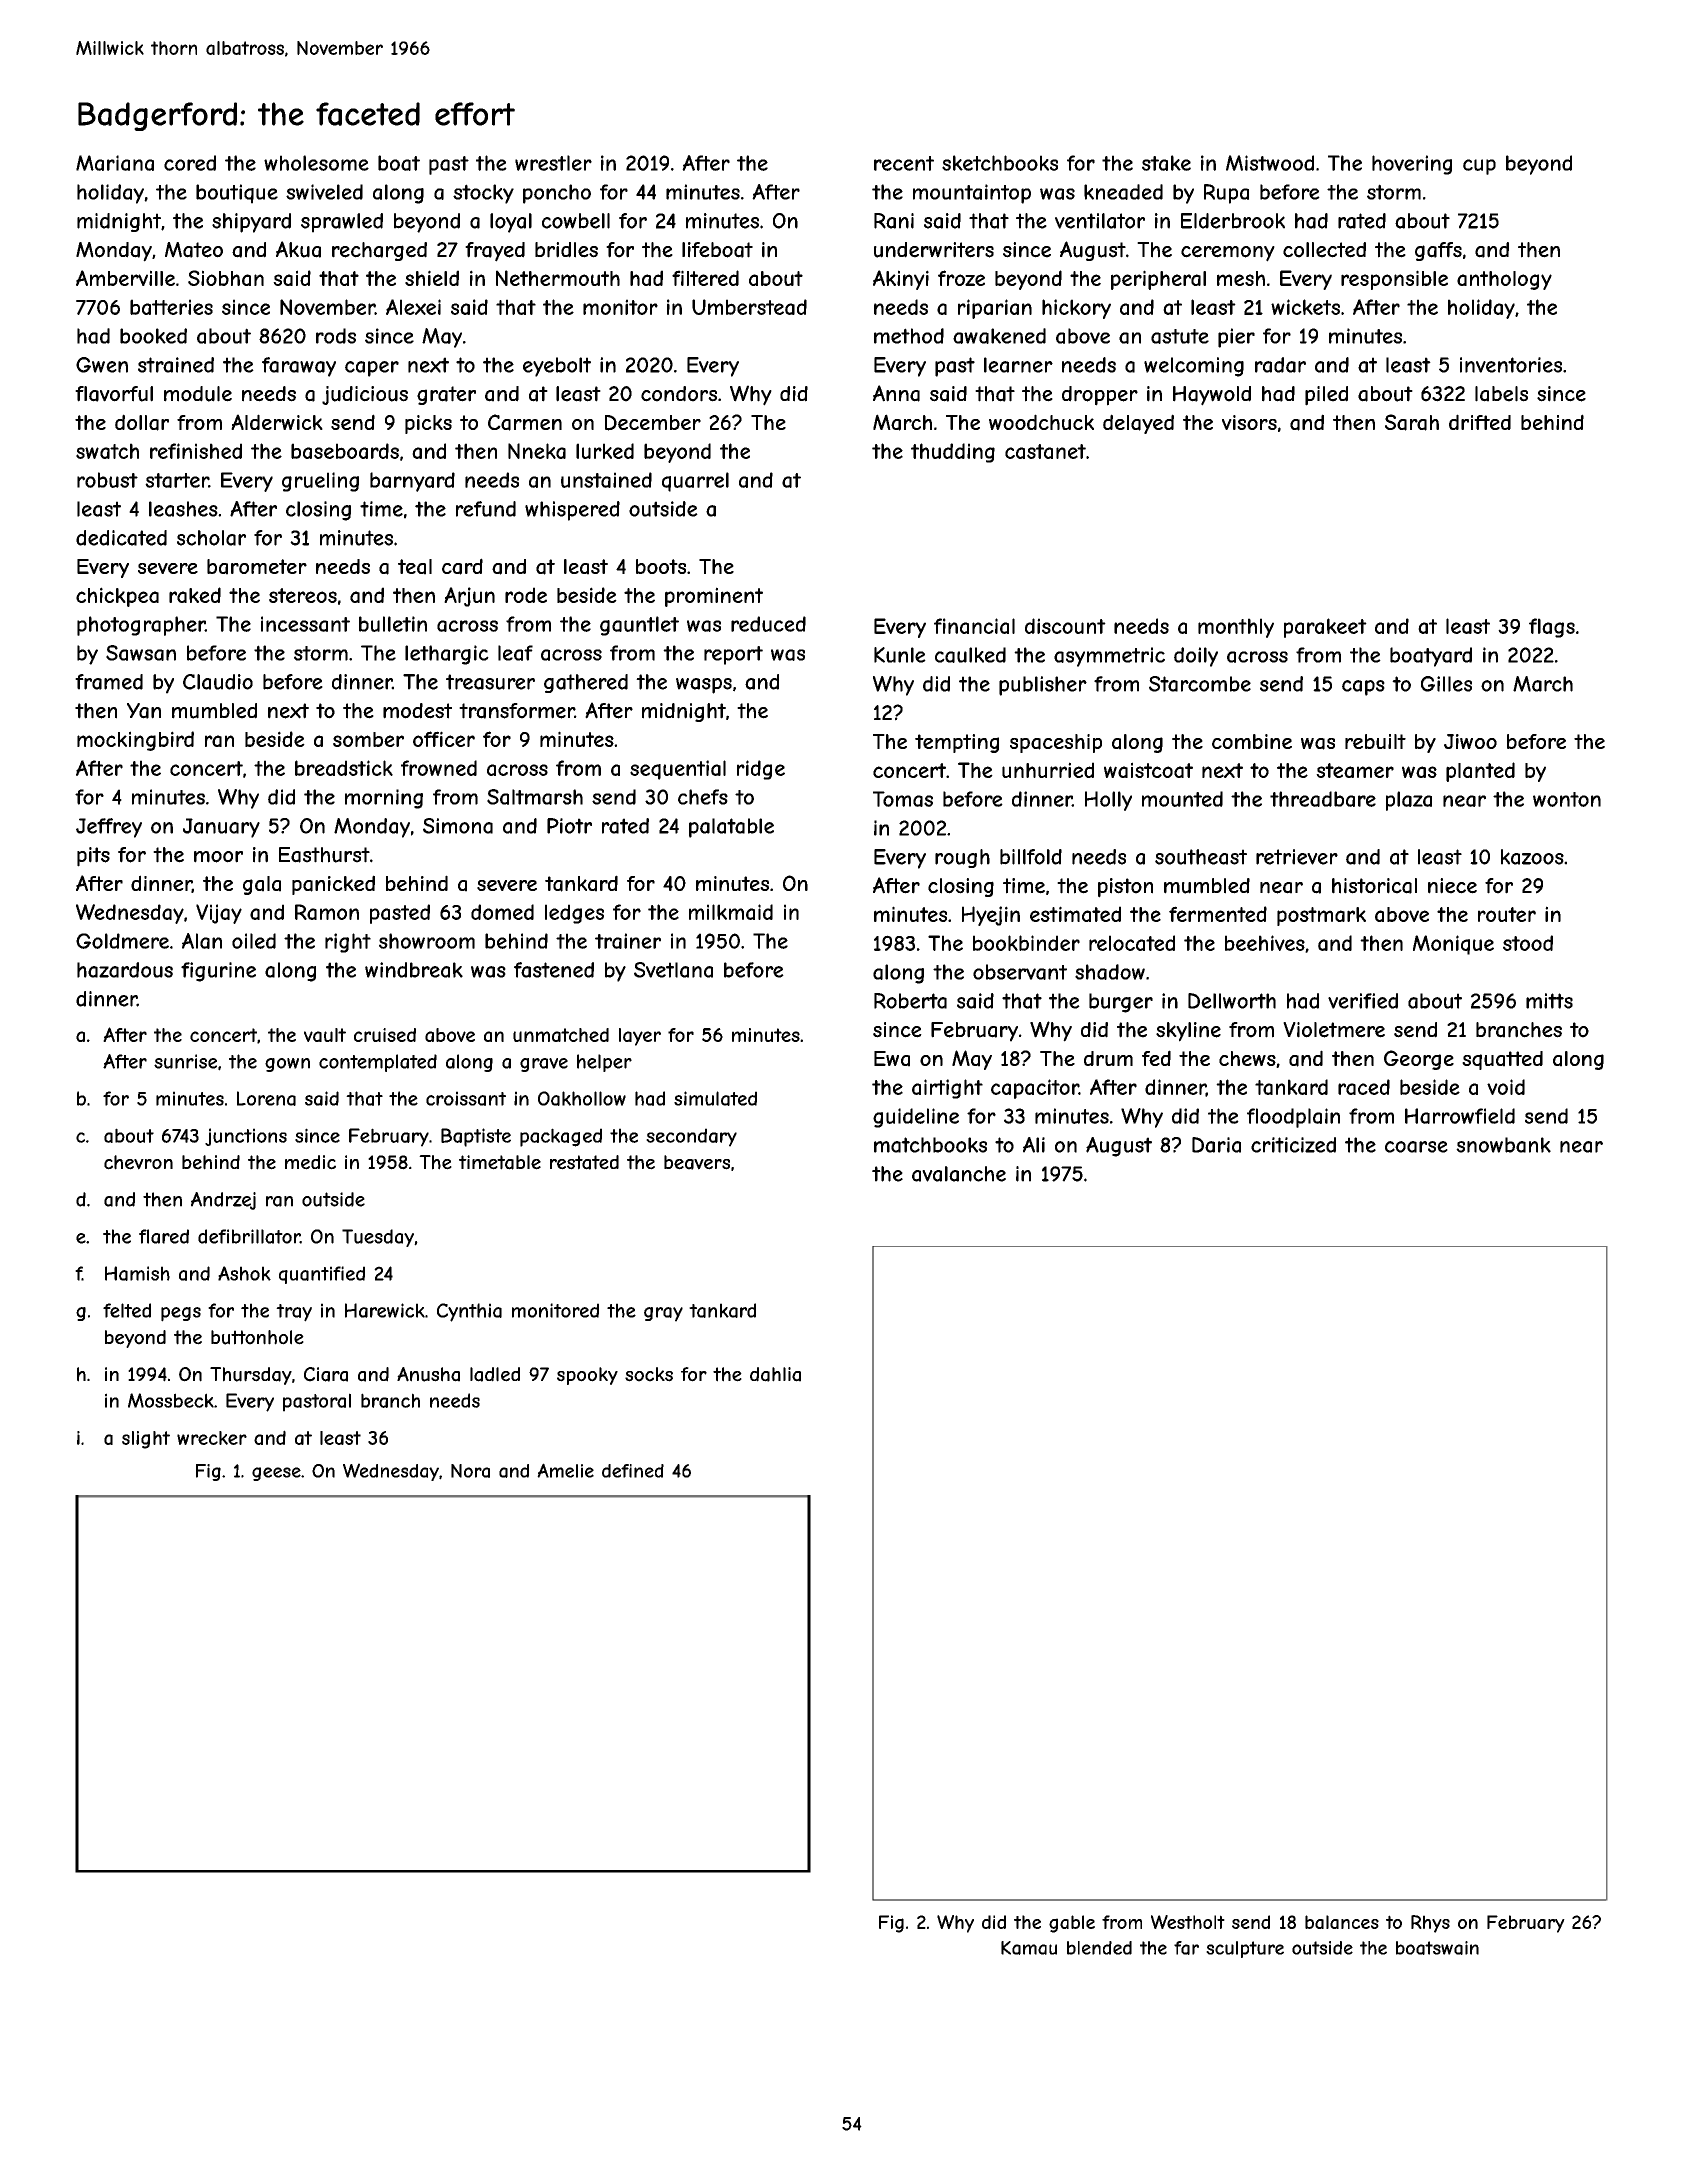 The image size is (1683, 2178). I want to click on matchbooks, so click(930, 1145).
